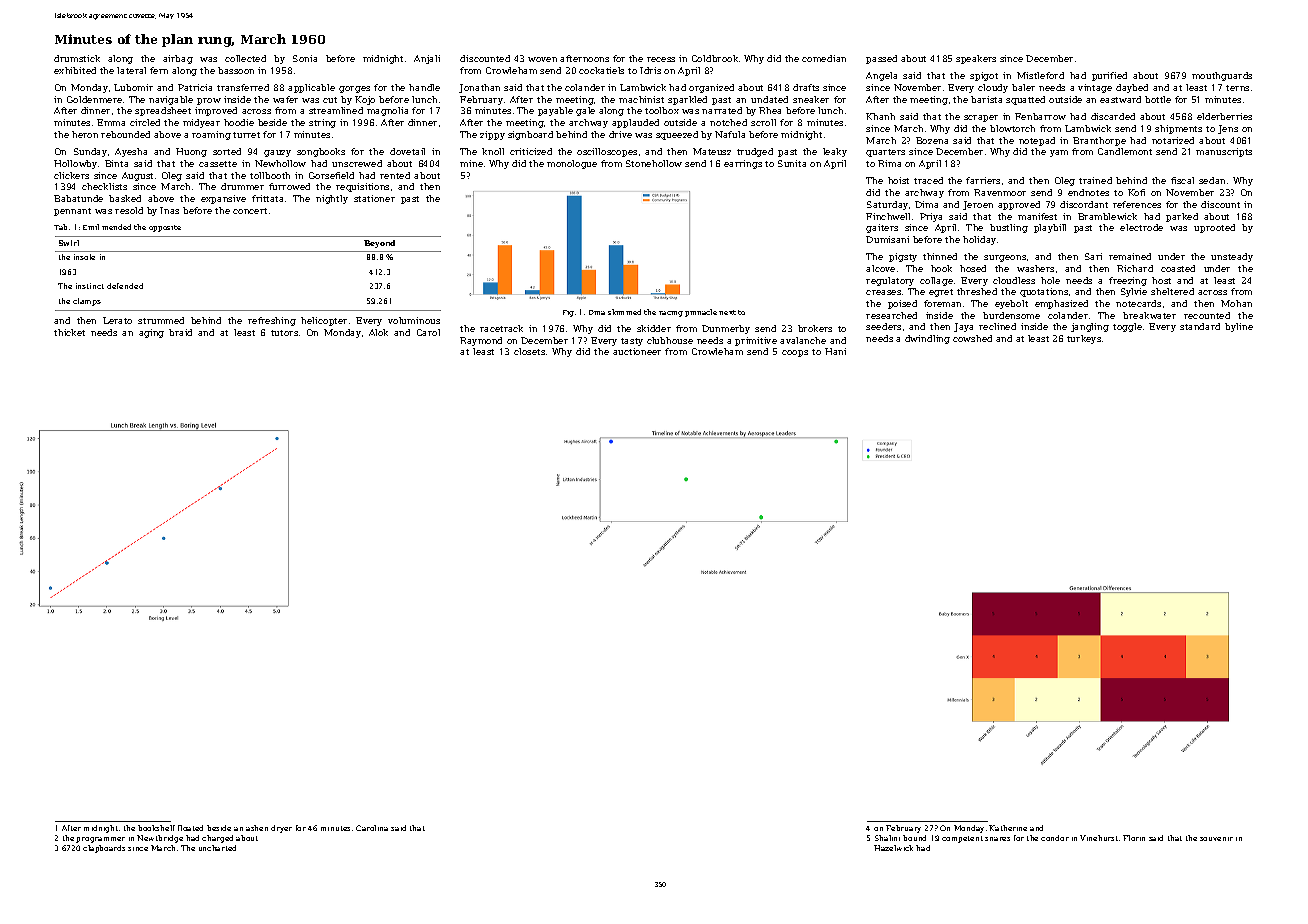 This document has width=1308, height=924. Describe the element at coordinates (1008, 828) in the document. I see `Katherine` at that location.
